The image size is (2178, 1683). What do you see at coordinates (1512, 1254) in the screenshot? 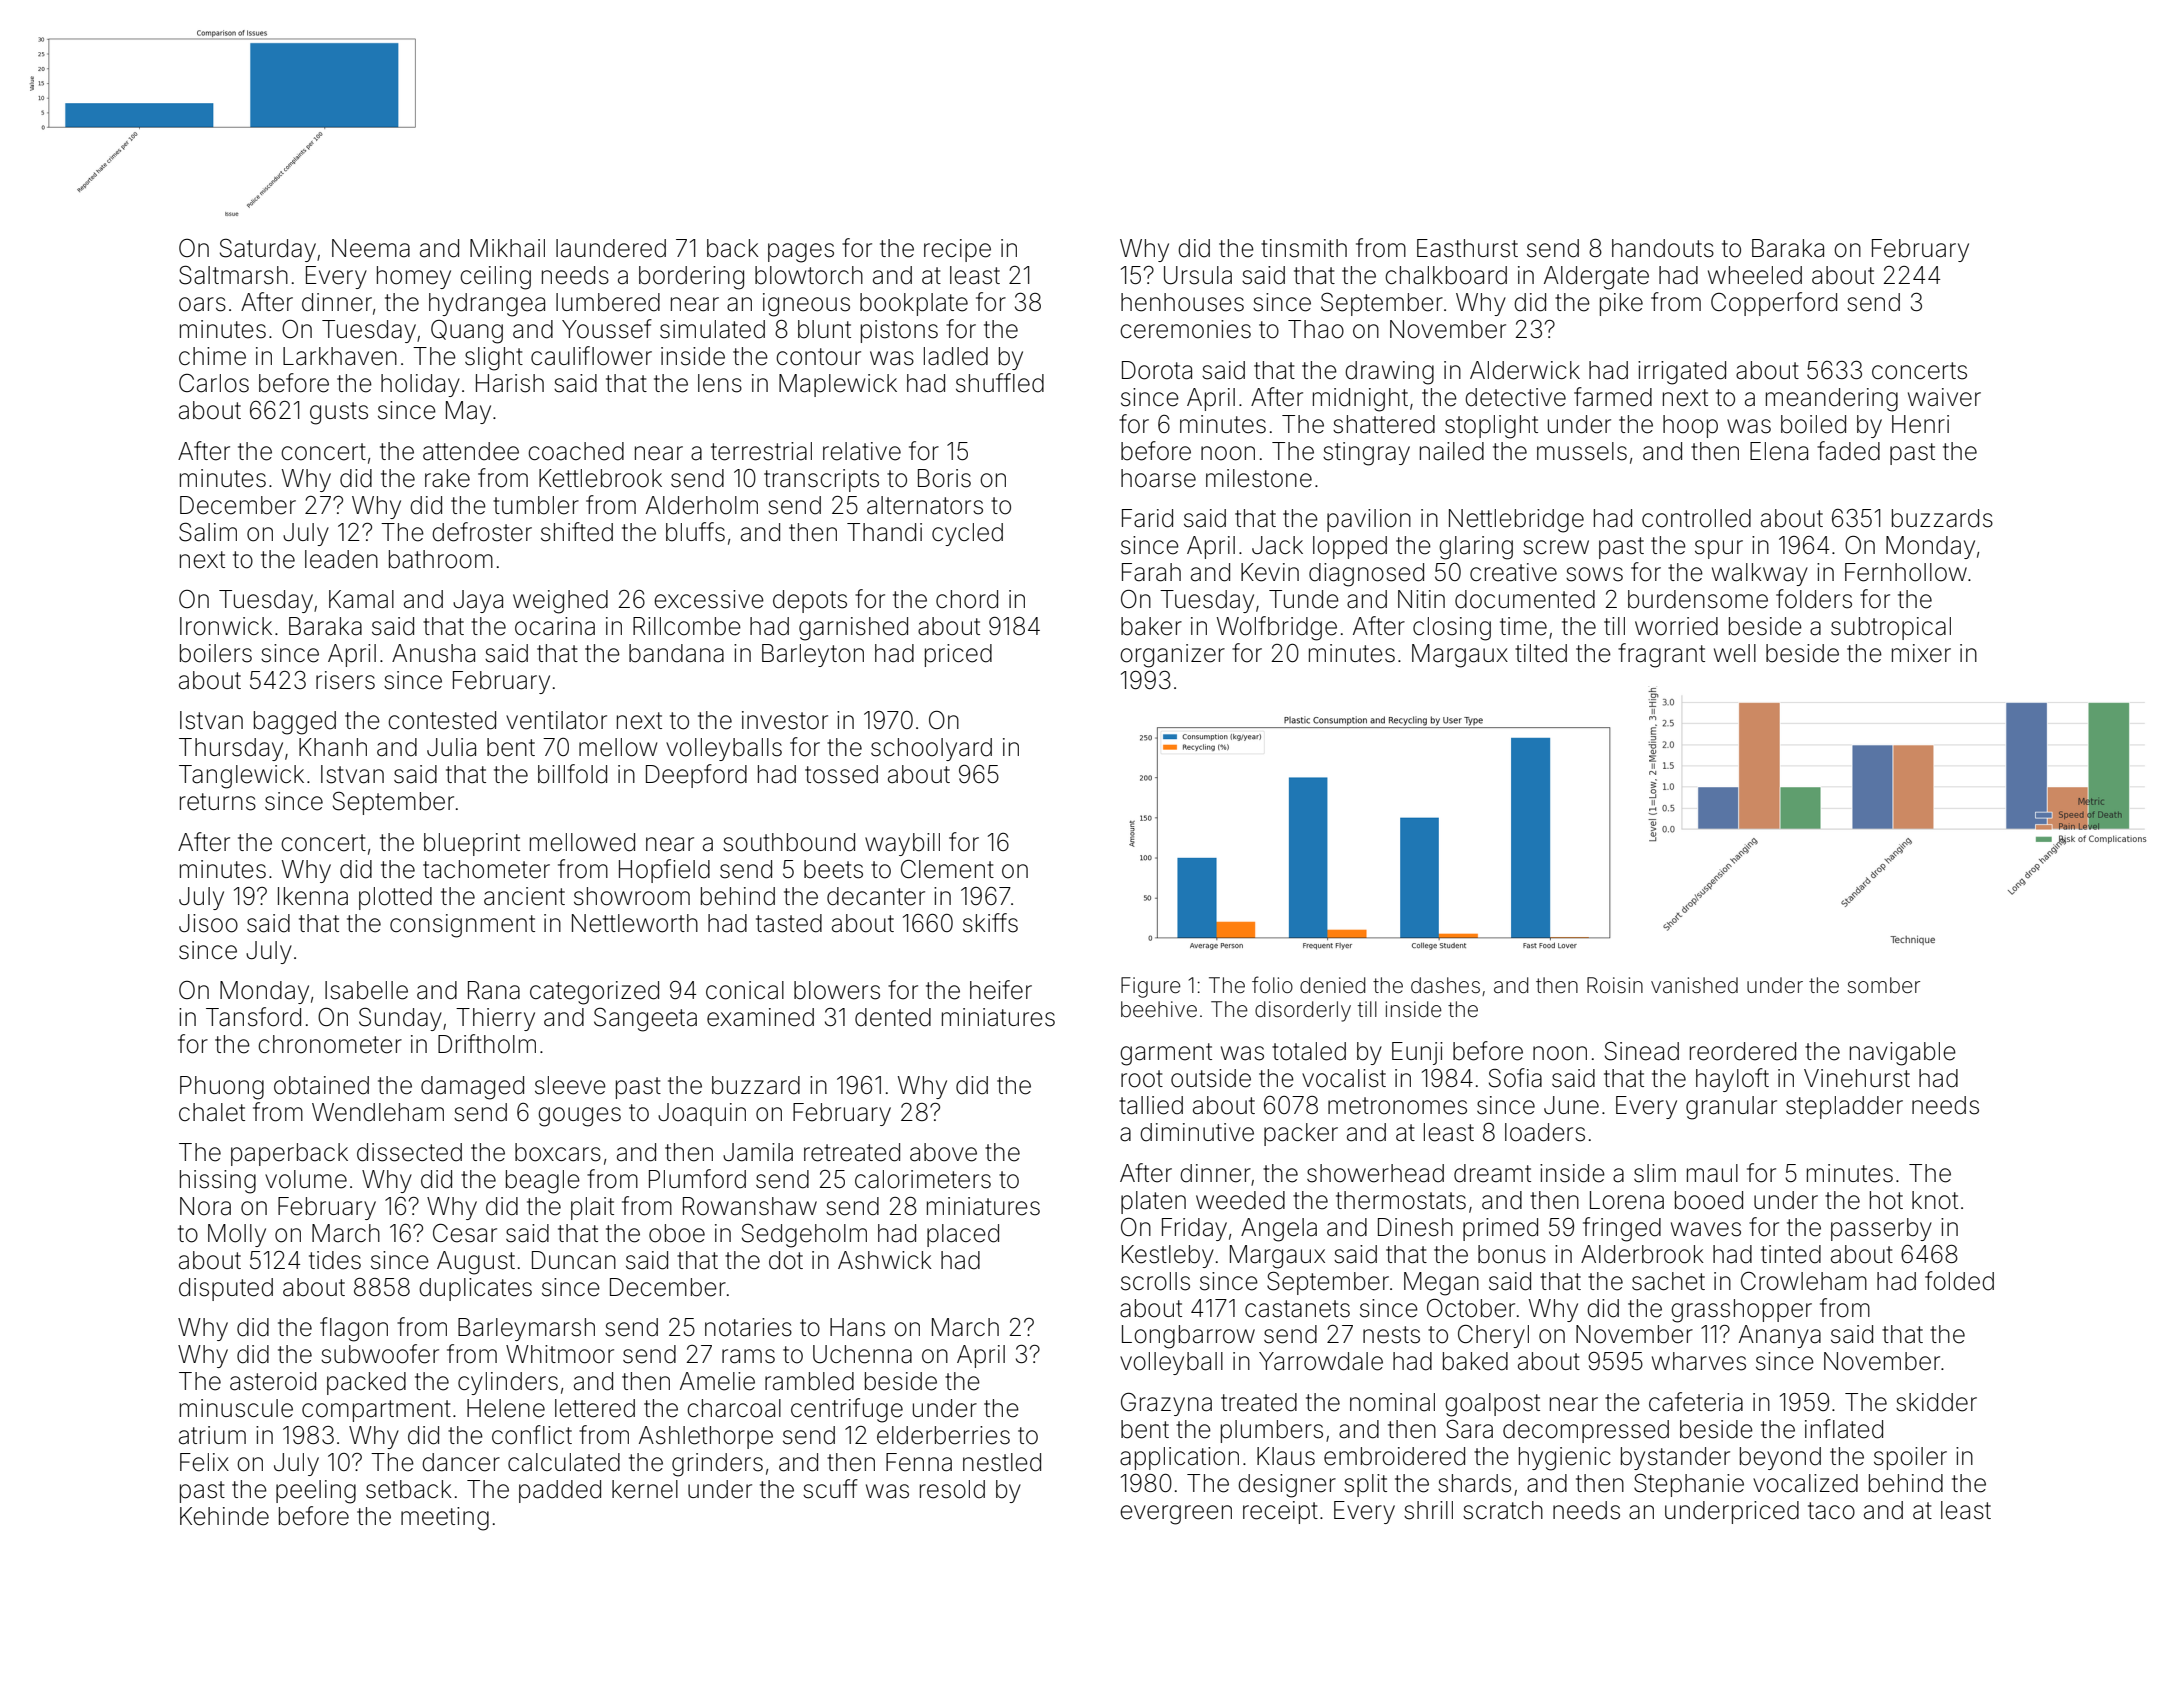
I see `bonus` at bounding box center [1512, 1254].
